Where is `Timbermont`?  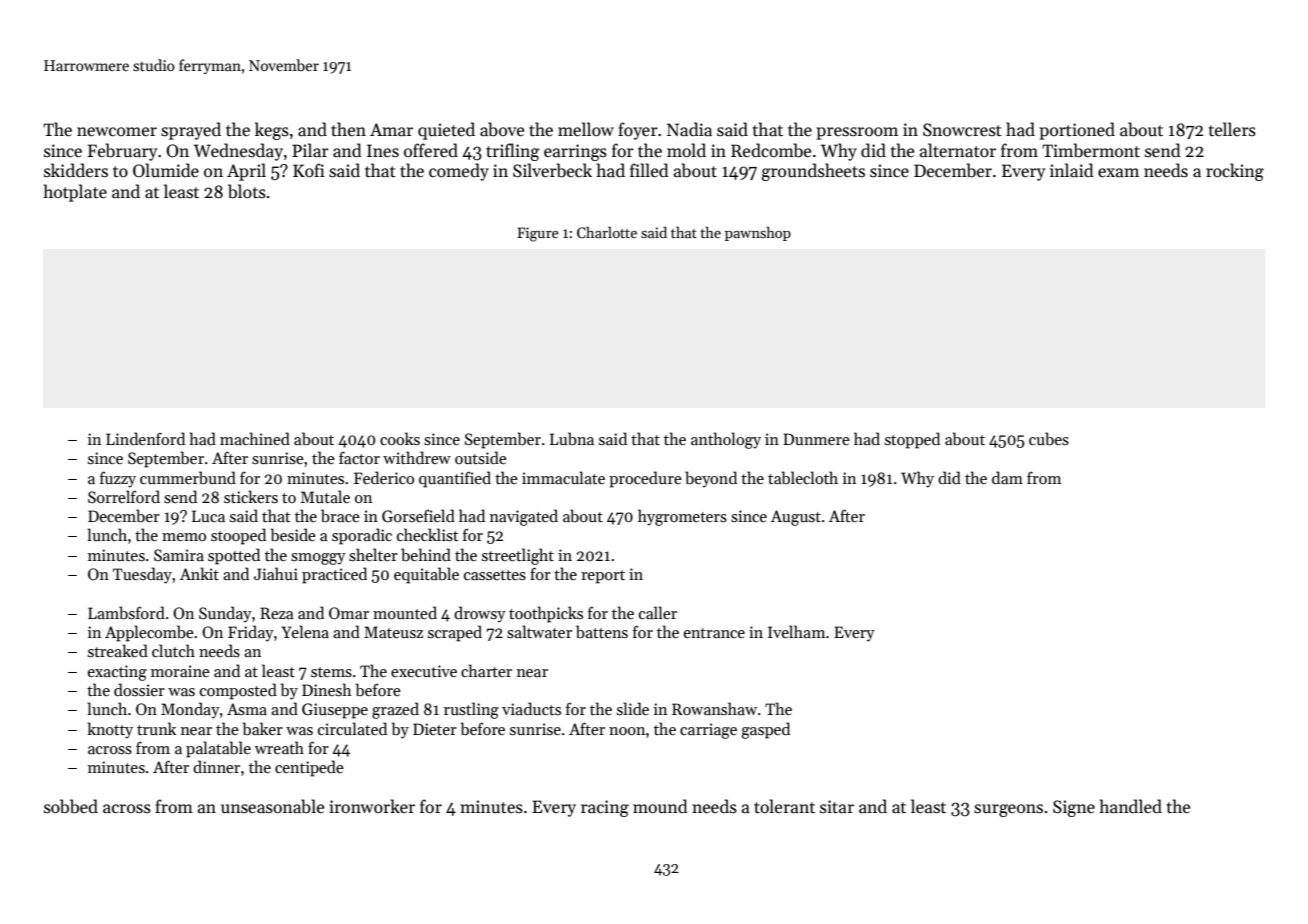 Timbermont is located at coordinates (1091, 150).
